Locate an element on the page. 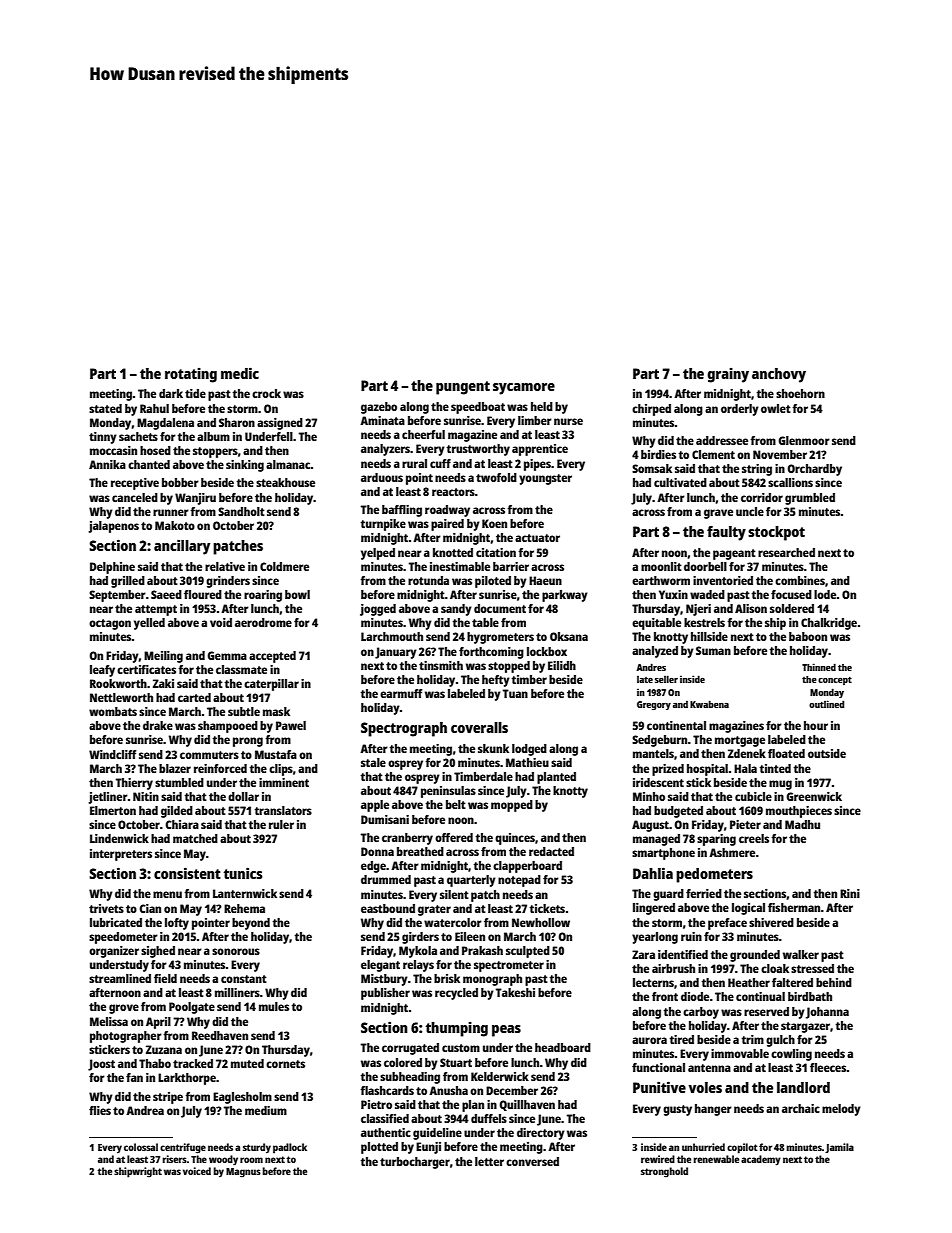  cornets is located at coordinates (285, 1064).
